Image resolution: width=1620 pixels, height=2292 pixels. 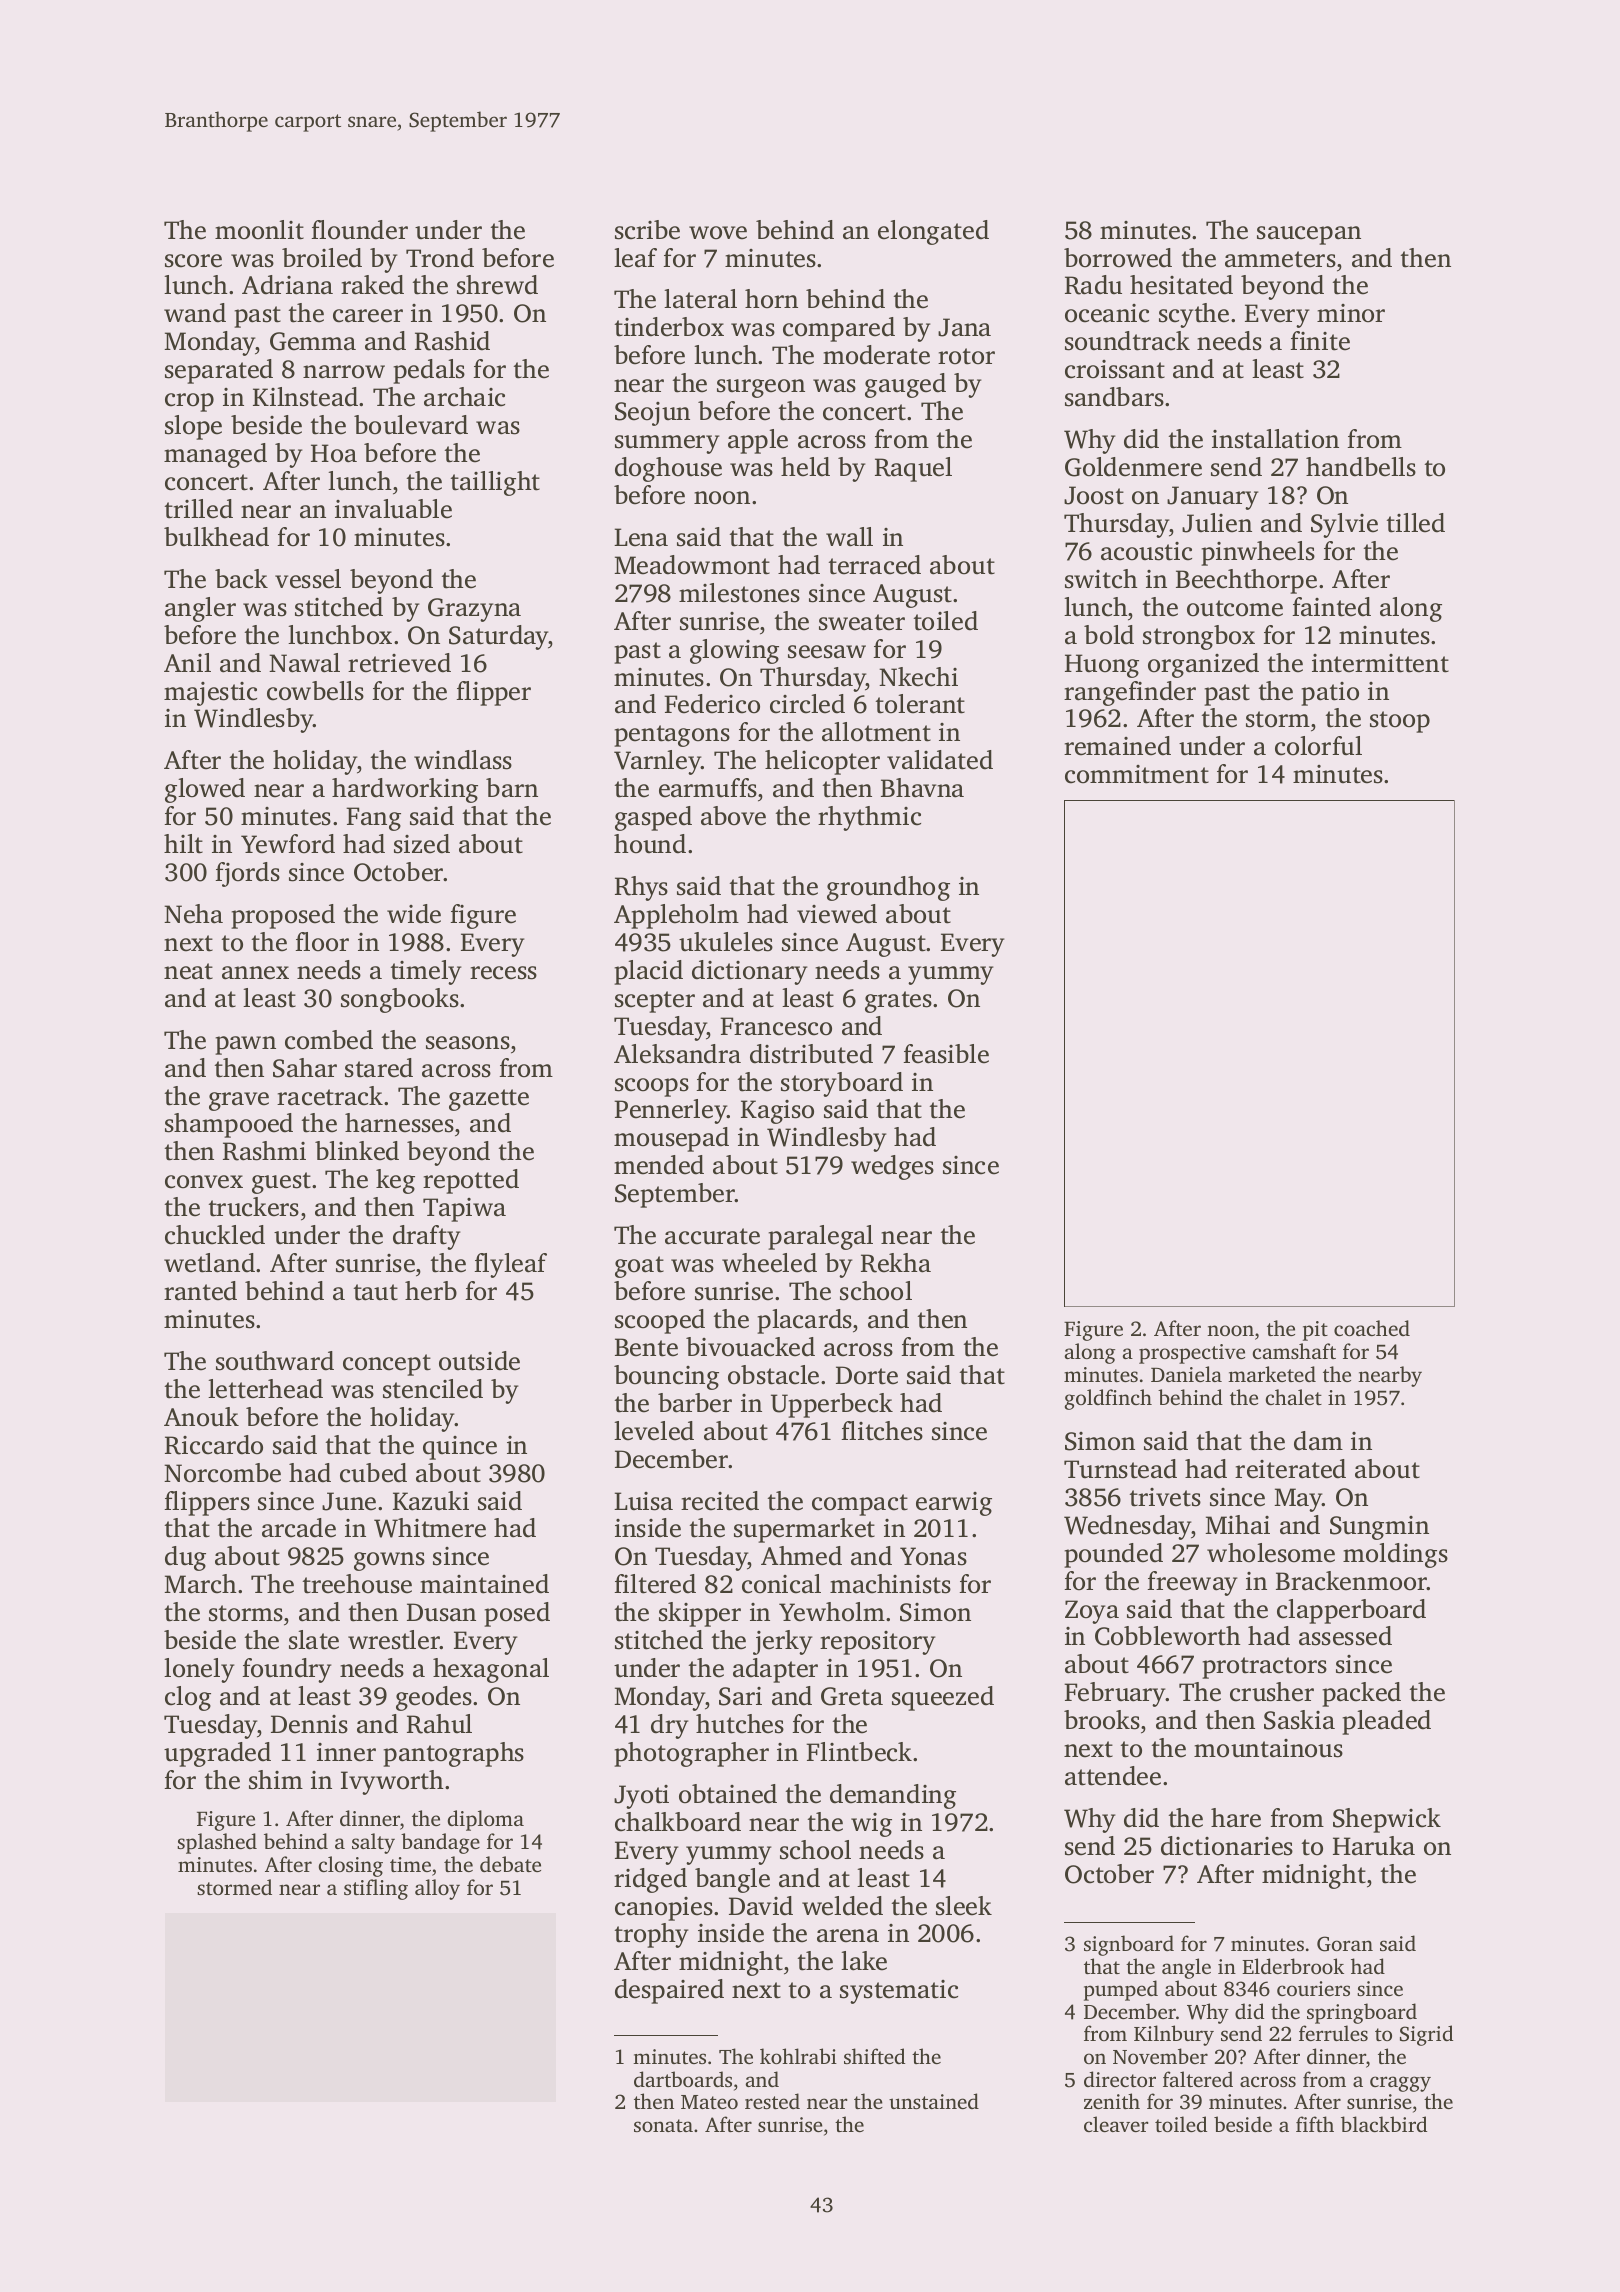 What do you see at coordinates (433, 1389) in the page?
I see `stenciled` at bounding box center [433, 1389].
